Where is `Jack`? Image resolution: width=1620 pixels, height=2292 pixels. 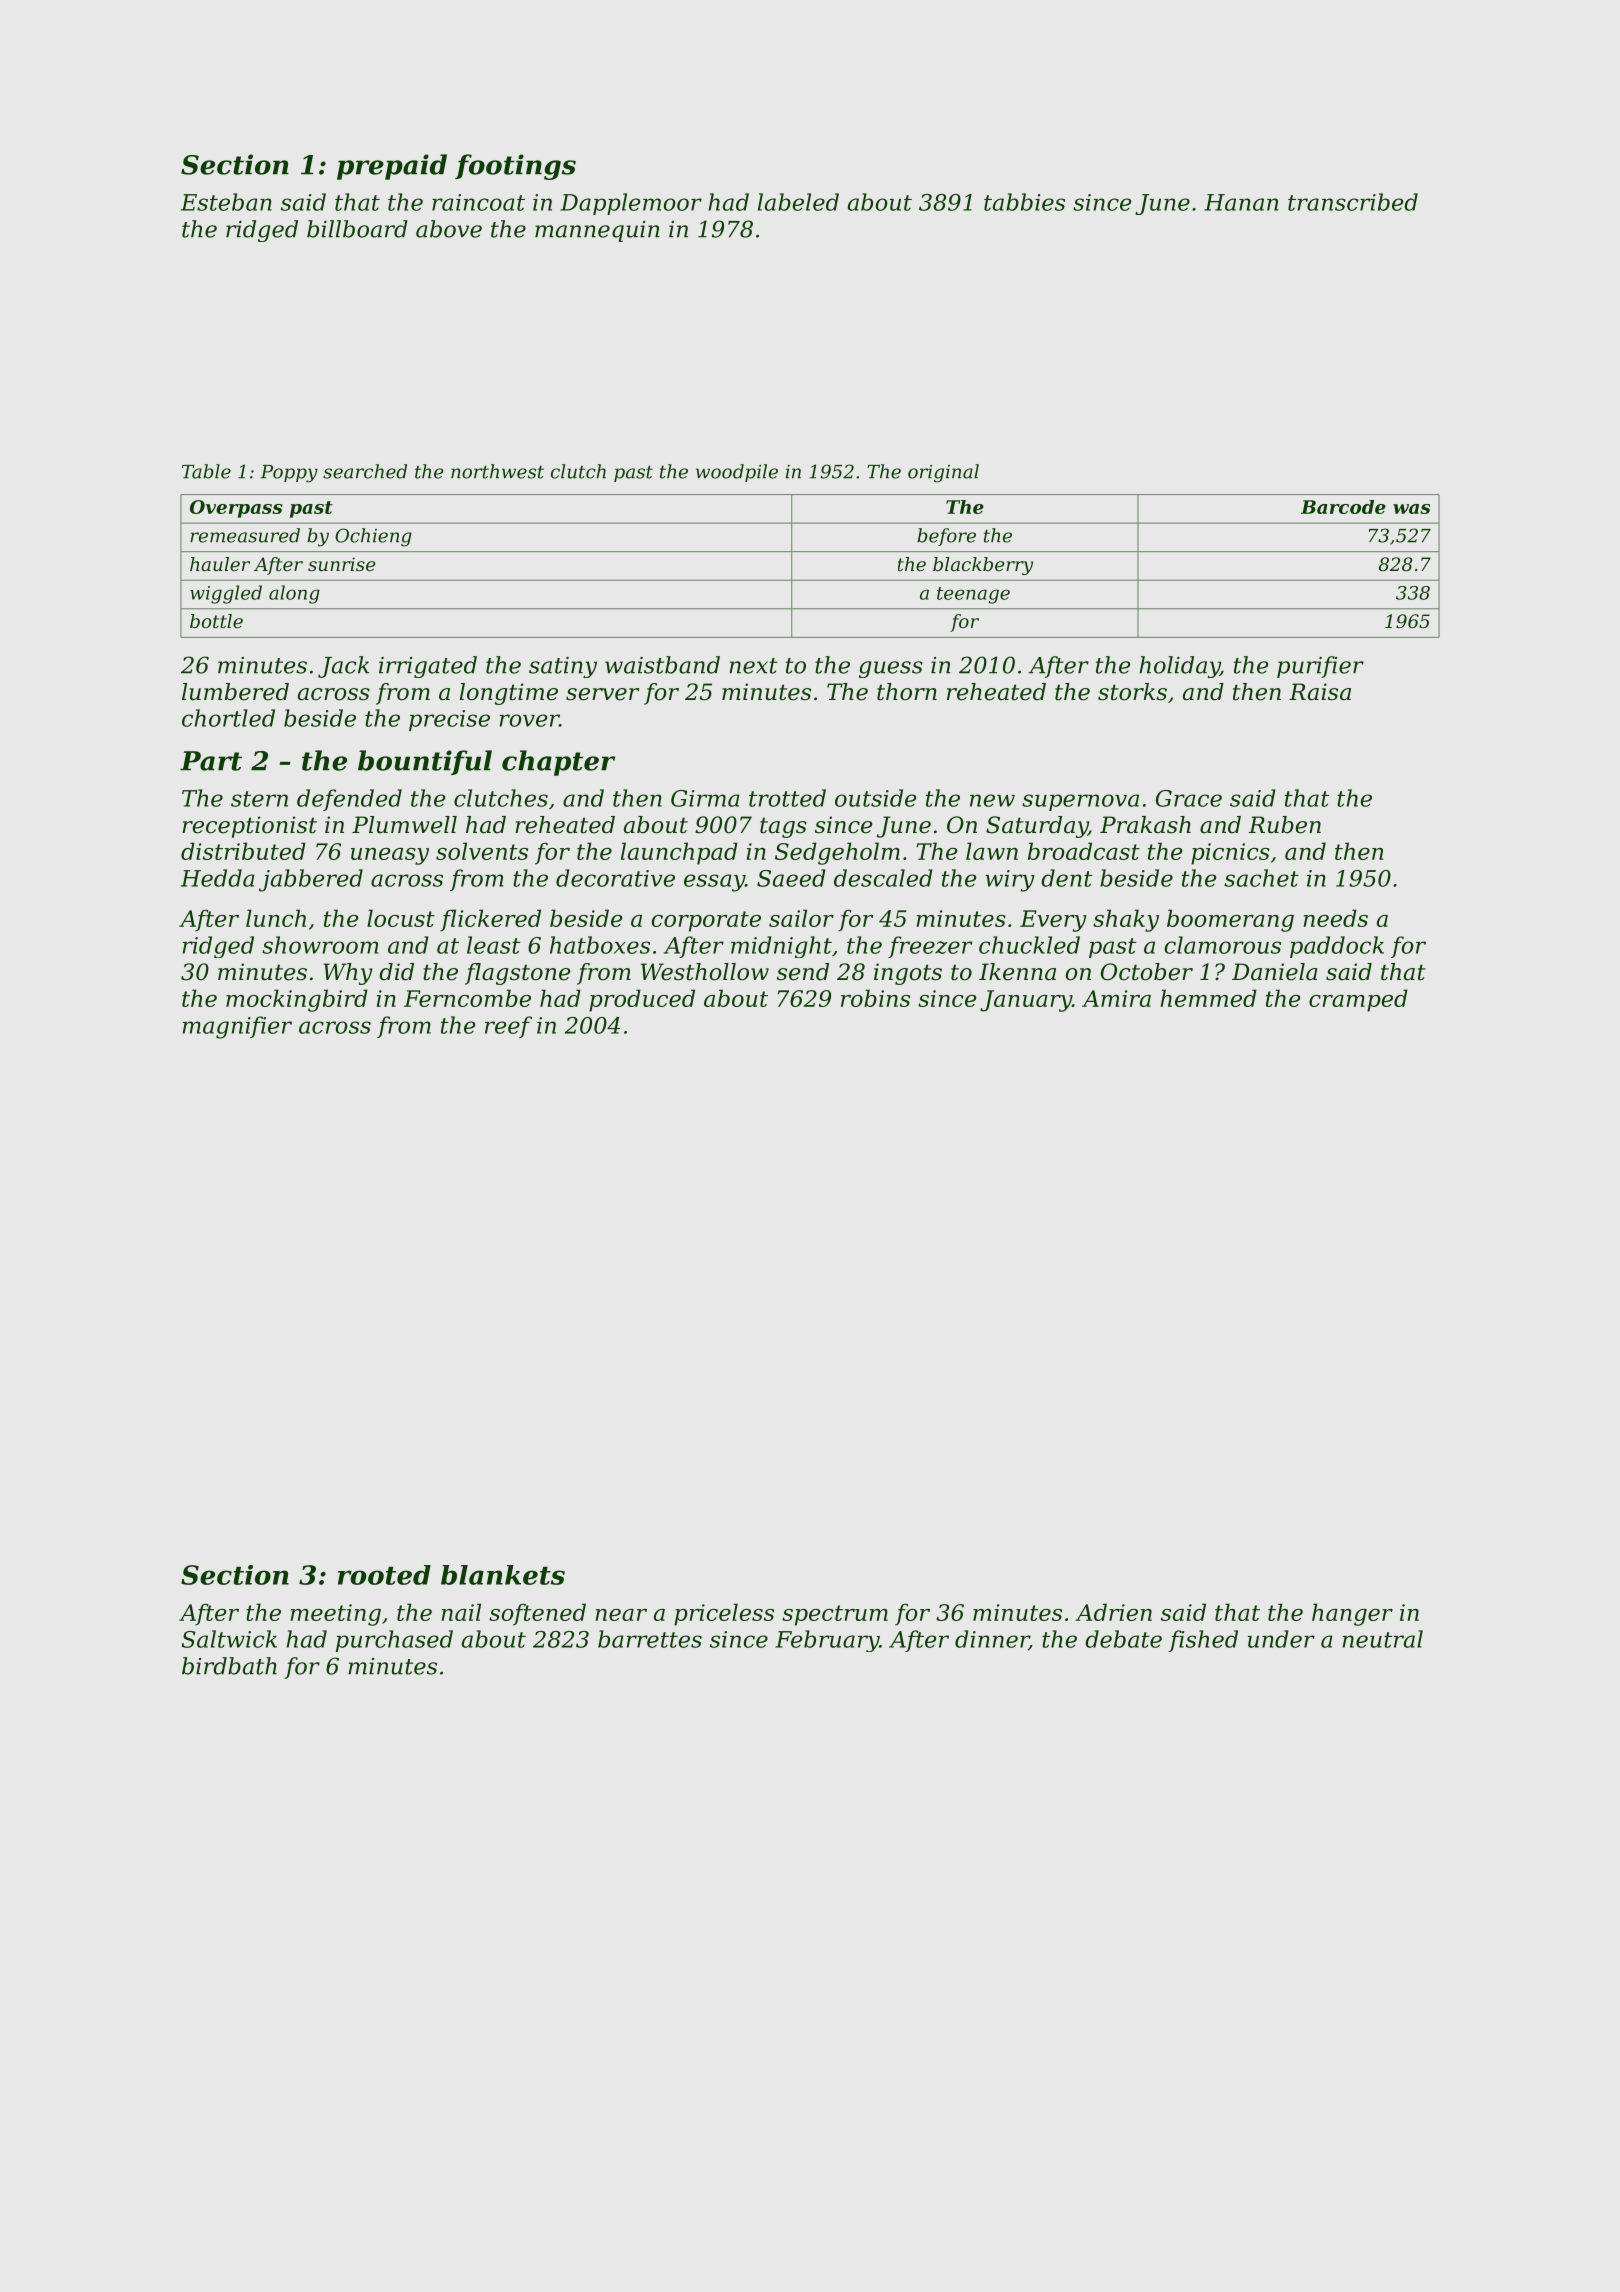
Jack is located at coordinates (343, 667).
